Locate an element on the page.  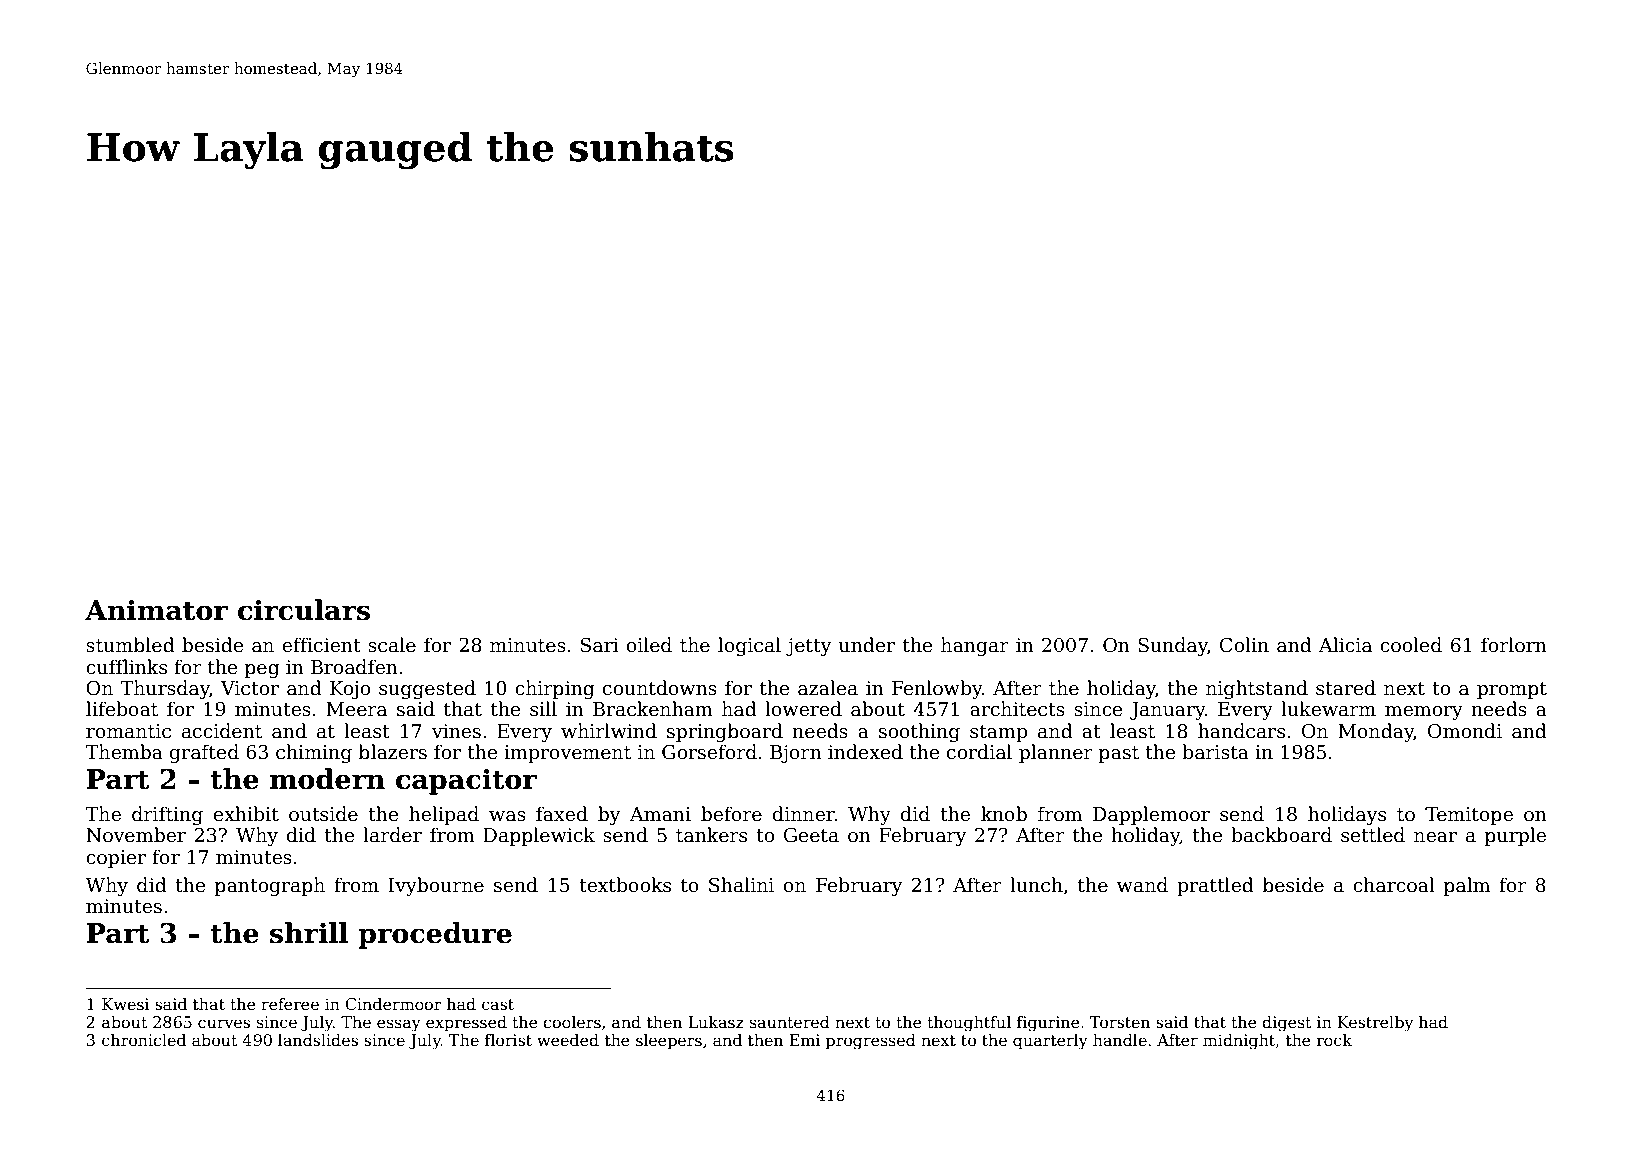
chronicled is located at coordinates (144, 1040).
